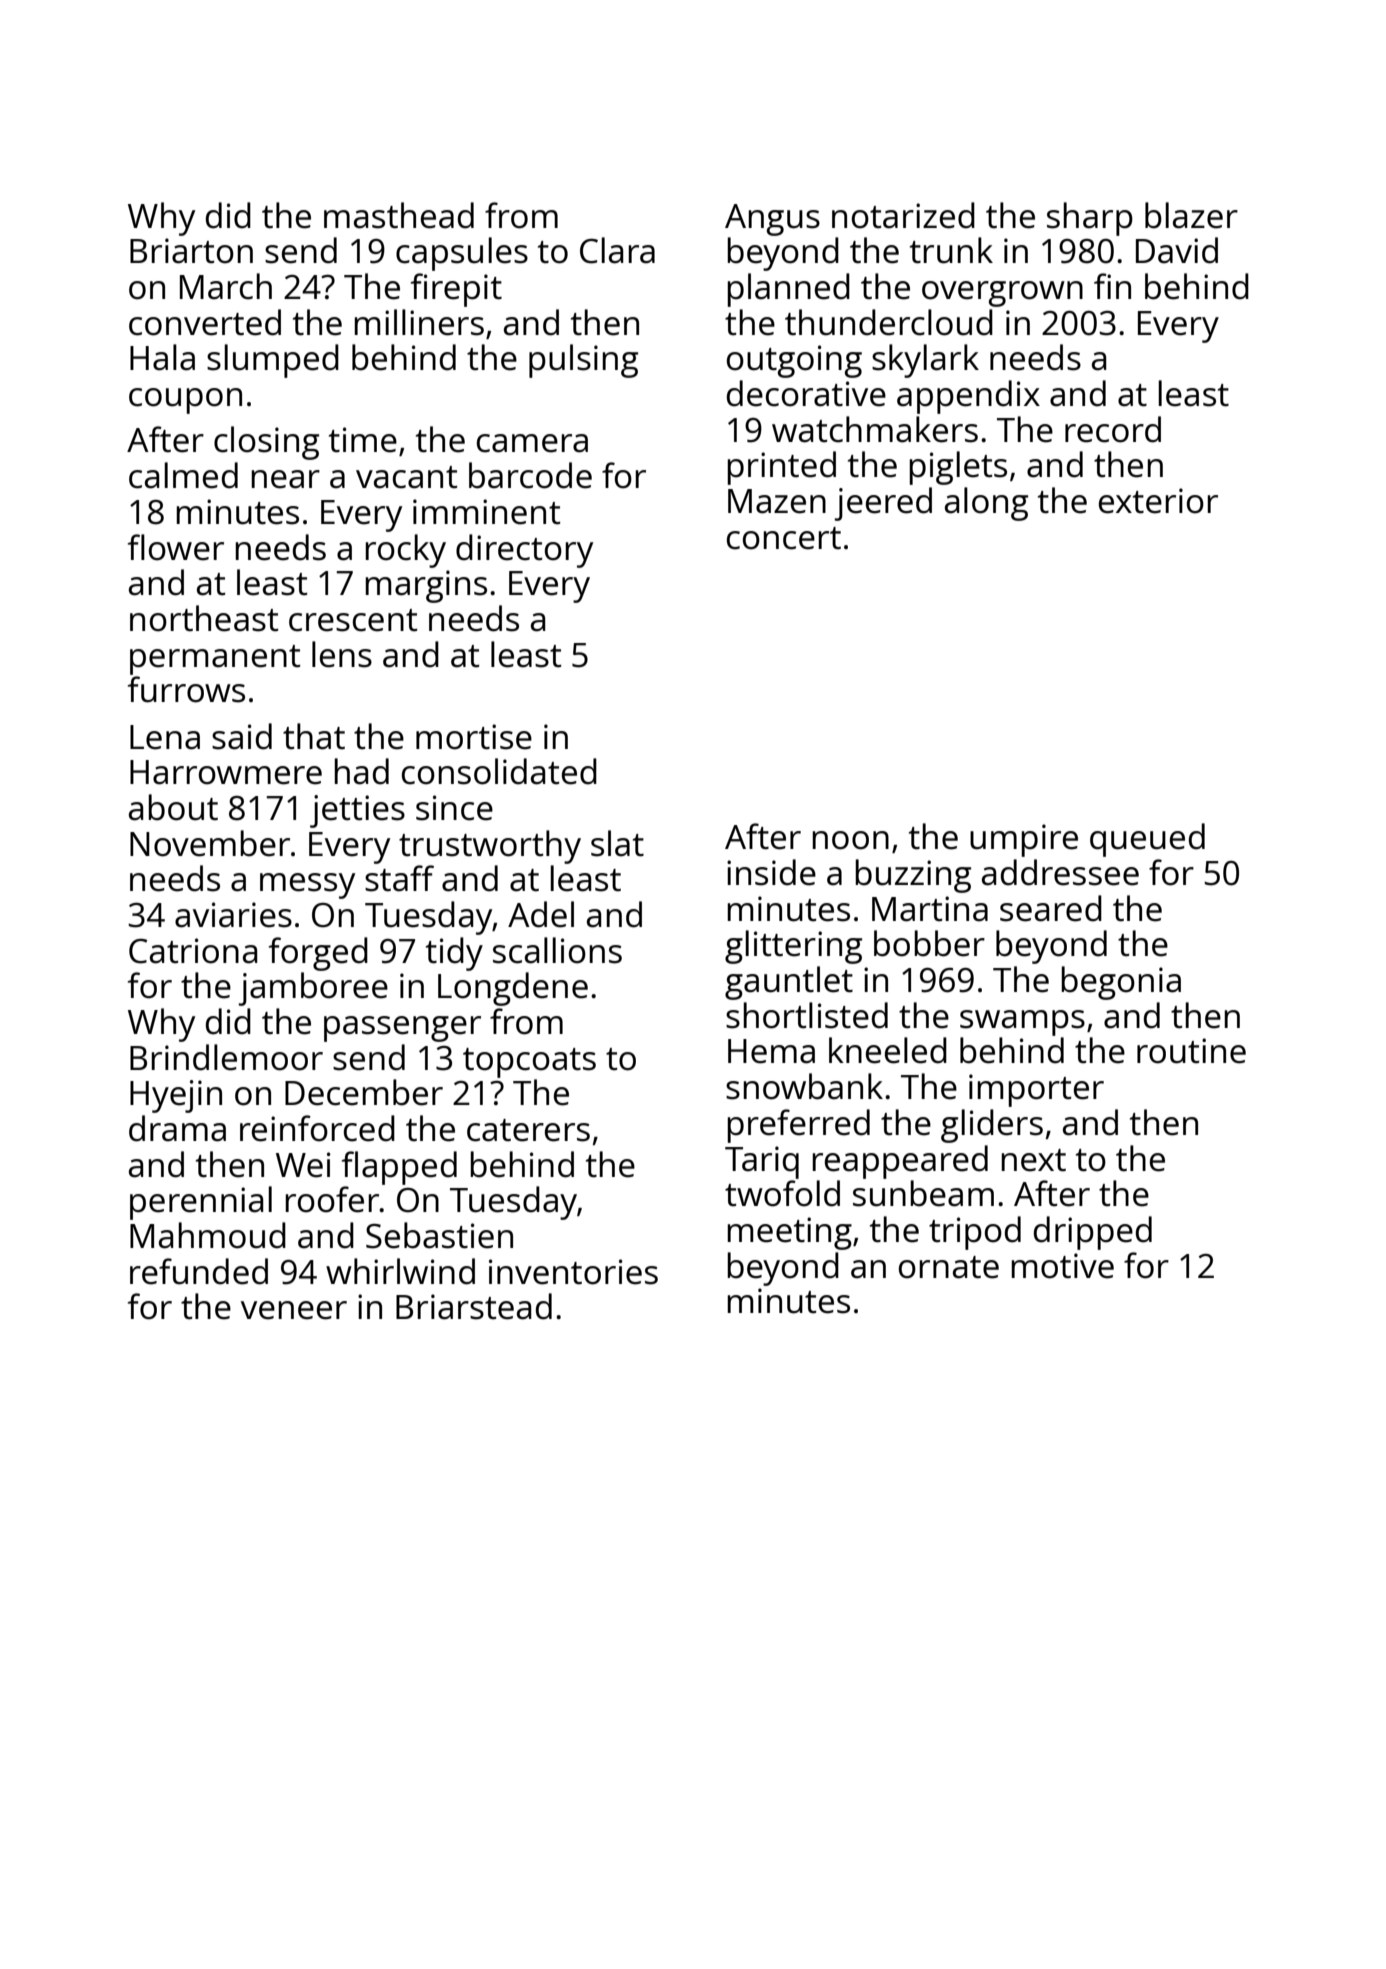 The width and height of the screenshot is (1386, 1969). What do you see at coordinates (474, 1306) in the screenshot?
I see `Briarstead` at bounding box center [474, 1306].
